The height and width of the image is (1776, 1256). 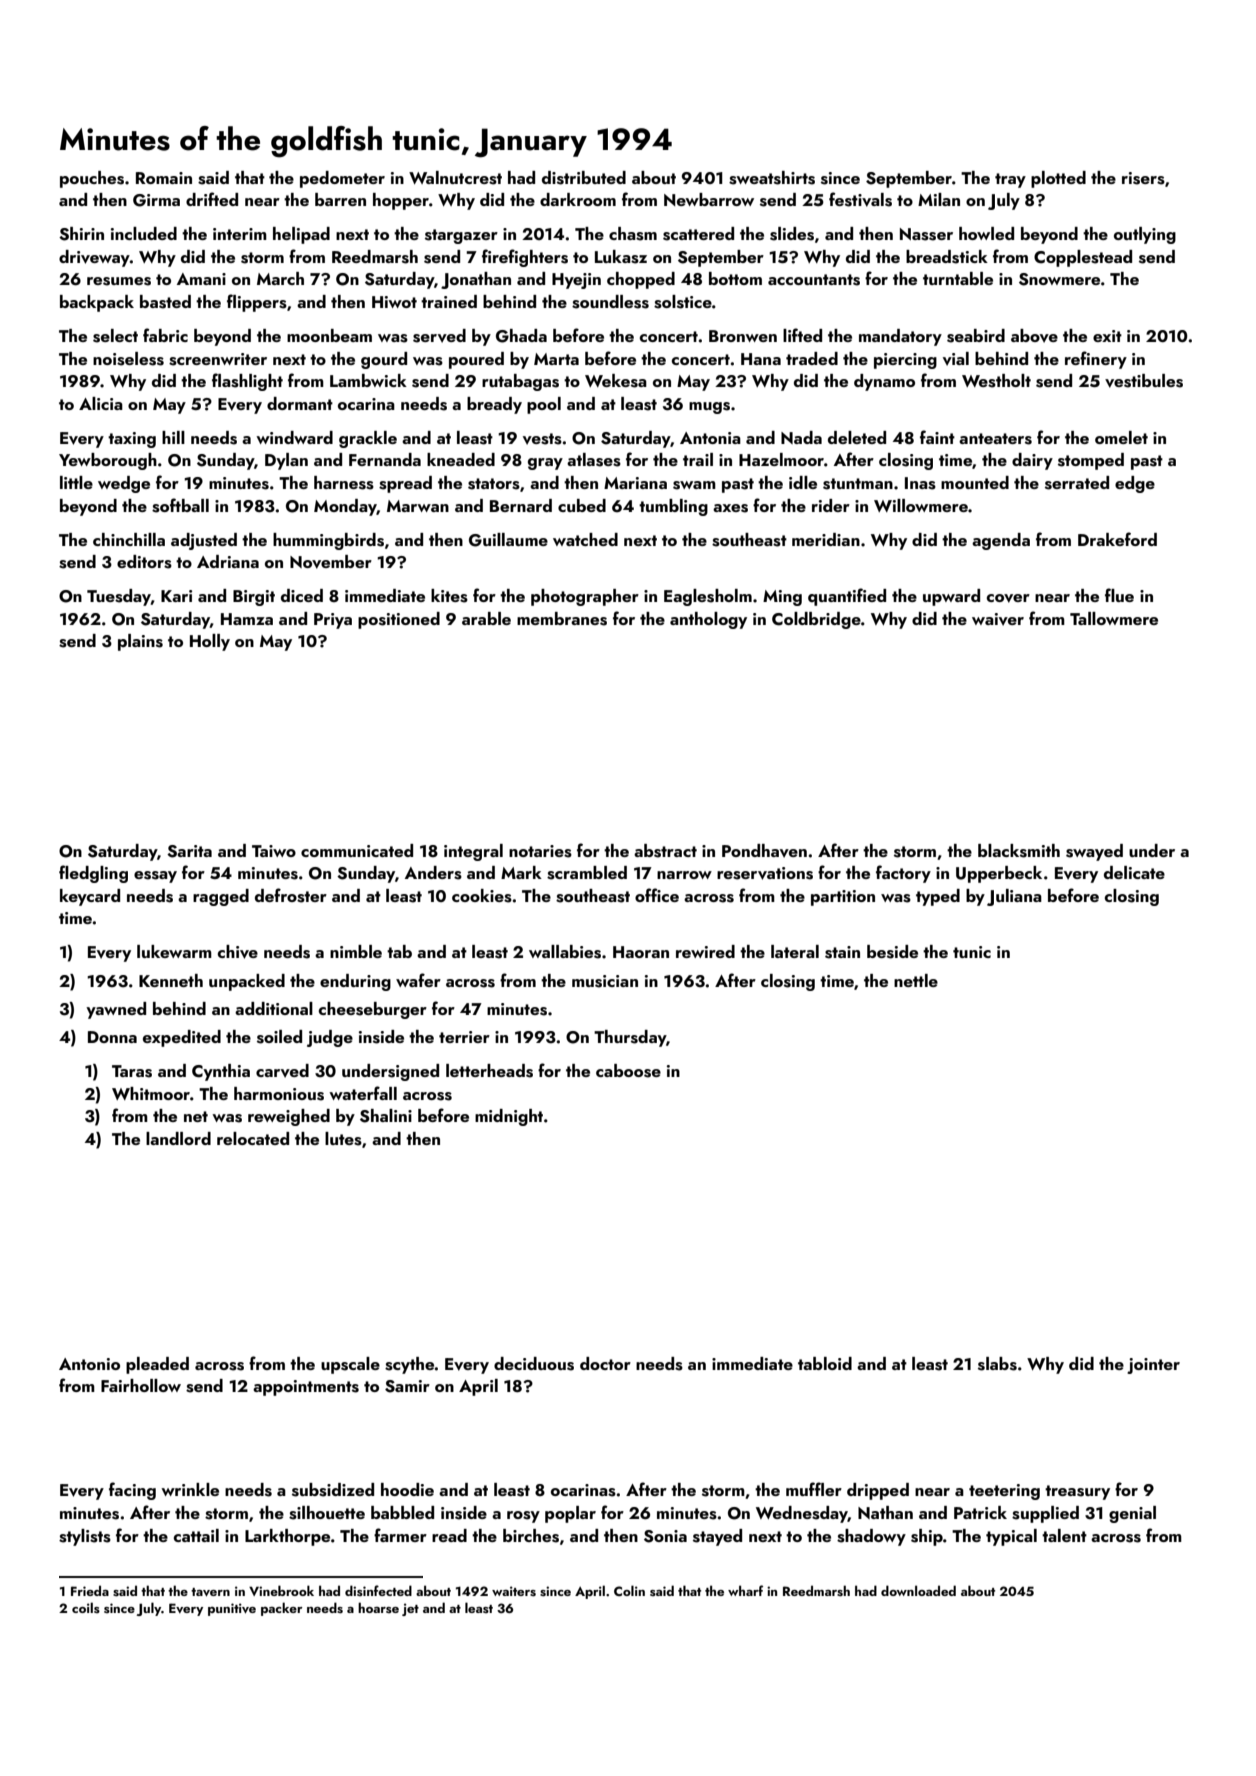 I want to click on Tallowmere, so click(x=1114, y=618).
